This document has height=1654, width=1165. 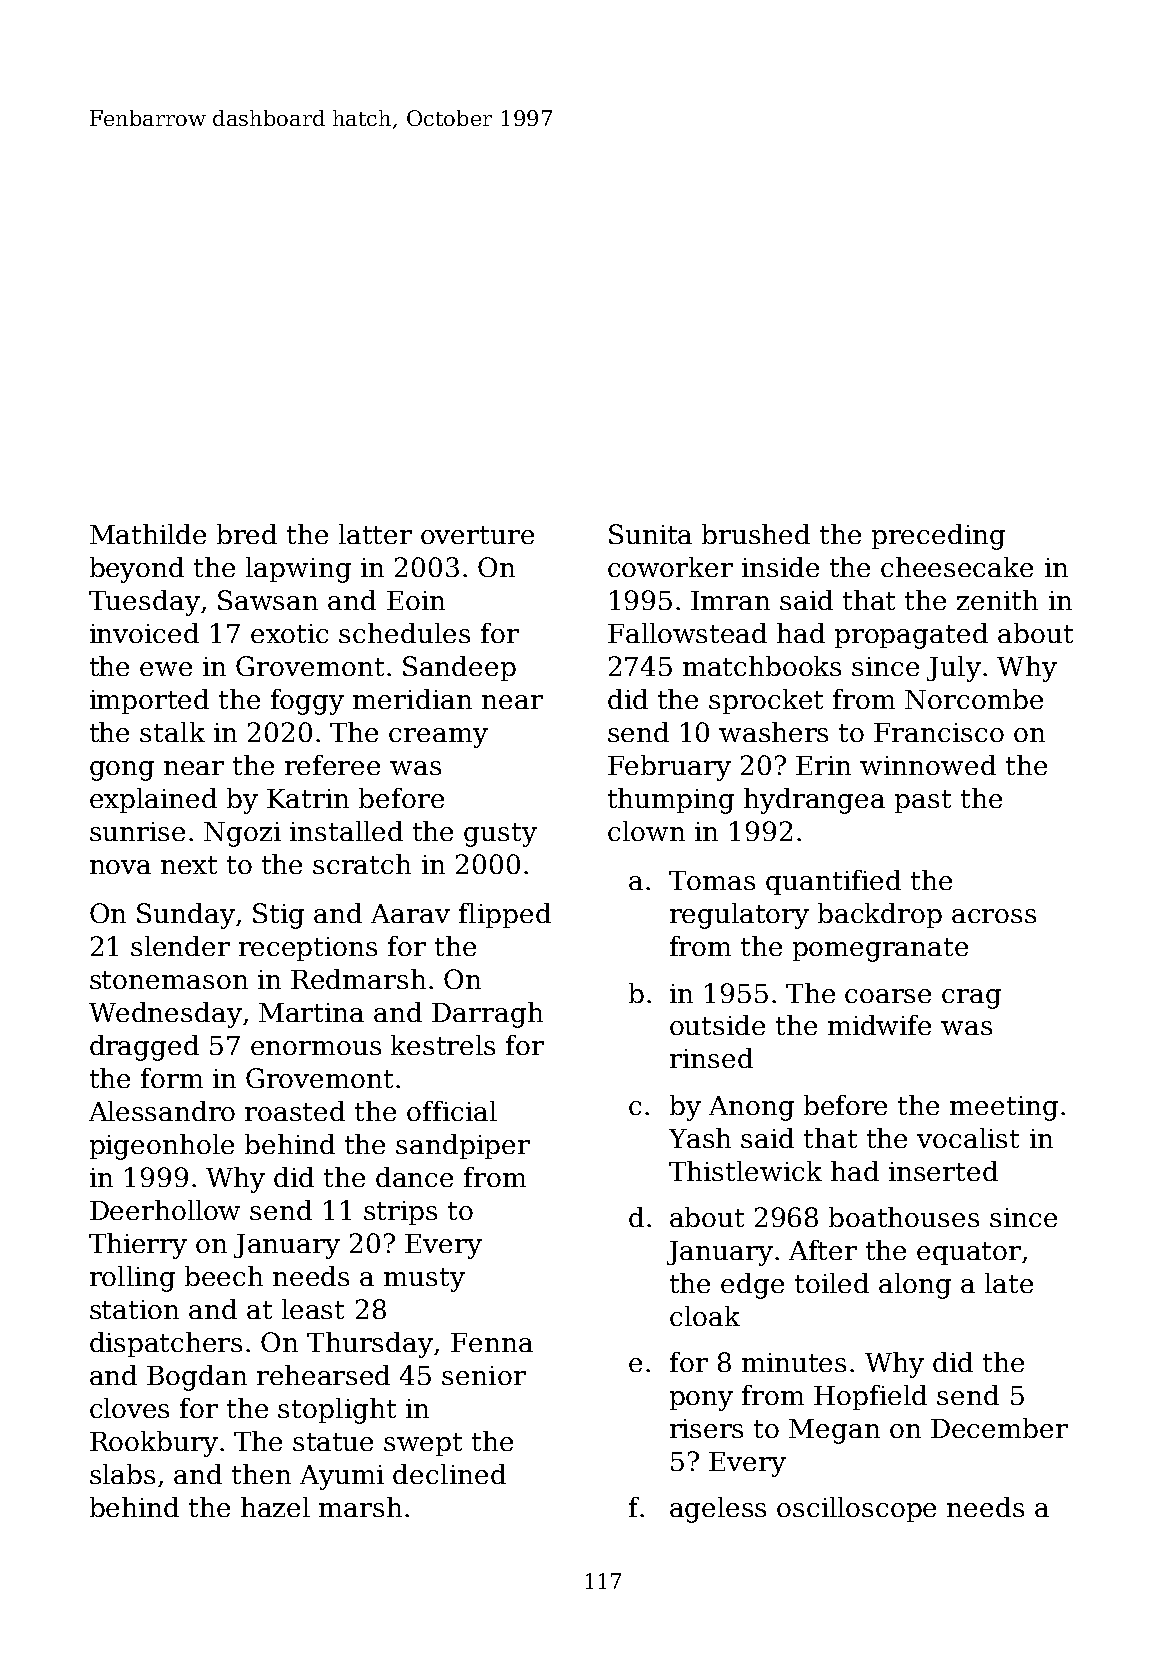 What do you see at coordinates (477, 535) in the document?
I see `overture` at bounding box center [477, 535].
